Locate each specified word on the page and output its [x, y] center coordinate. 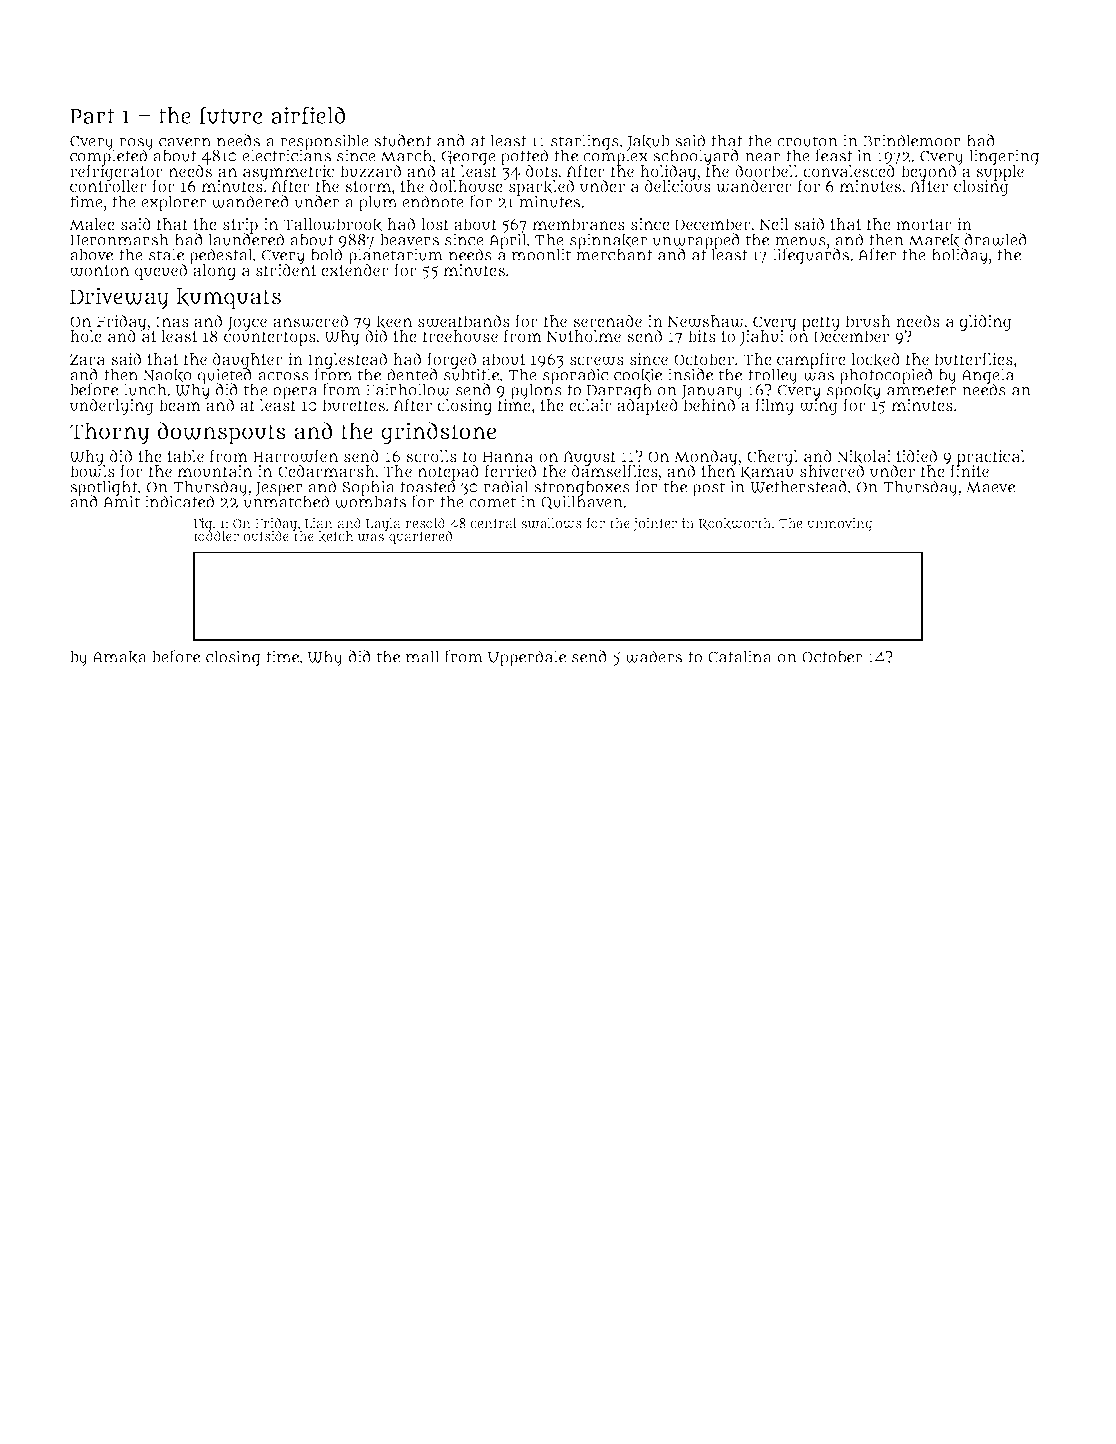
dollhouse [466, 186]
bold [326, 254]
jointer [655, 525]
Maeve [990, 487]
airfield [308, 115]
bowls [92, 471]
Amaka [120, 657]
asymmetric [288, 172]
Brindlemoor [912, 140]
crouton [807, 141]
